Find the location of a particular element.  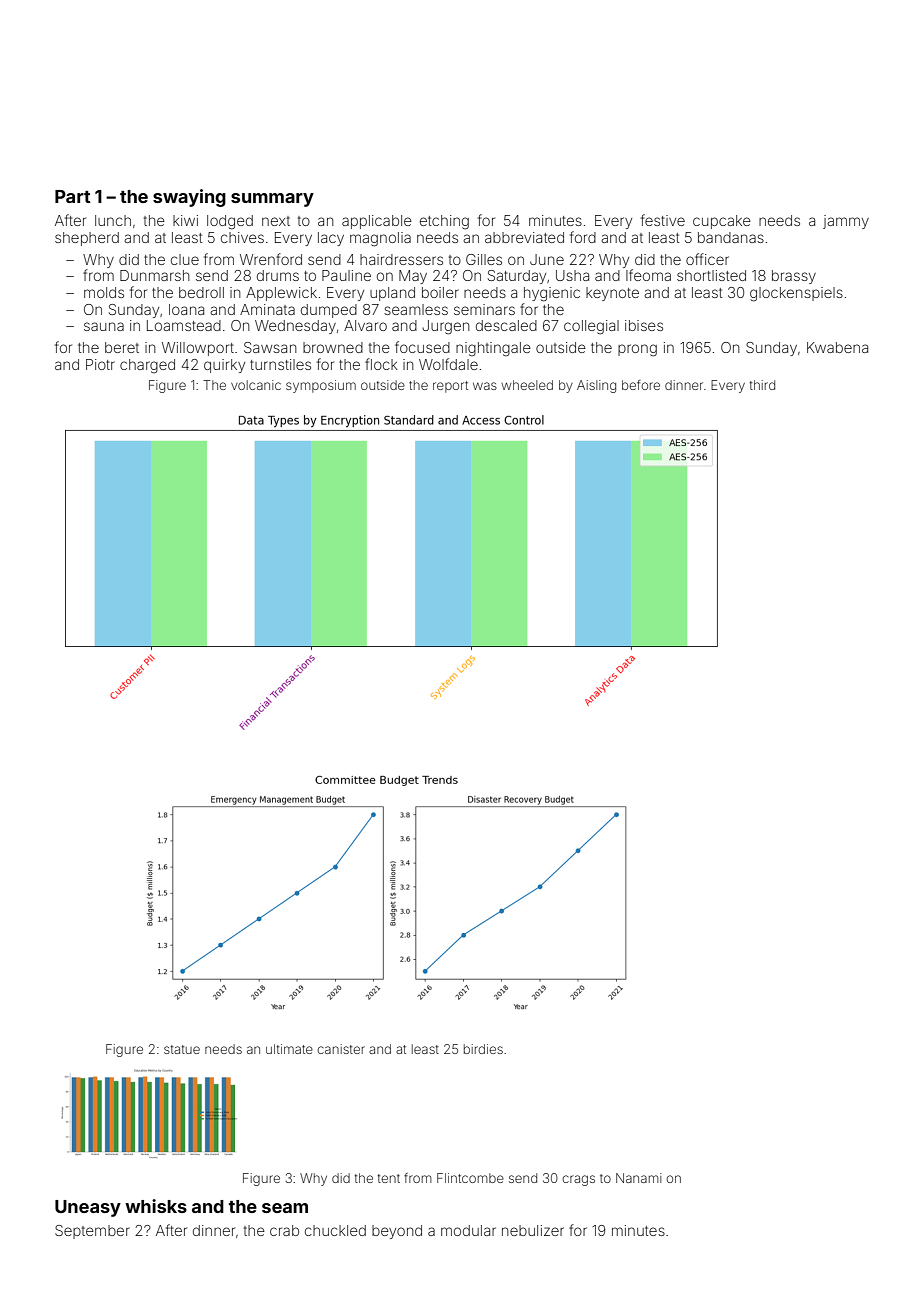

beyond is located at coordinates (397, 1232).
